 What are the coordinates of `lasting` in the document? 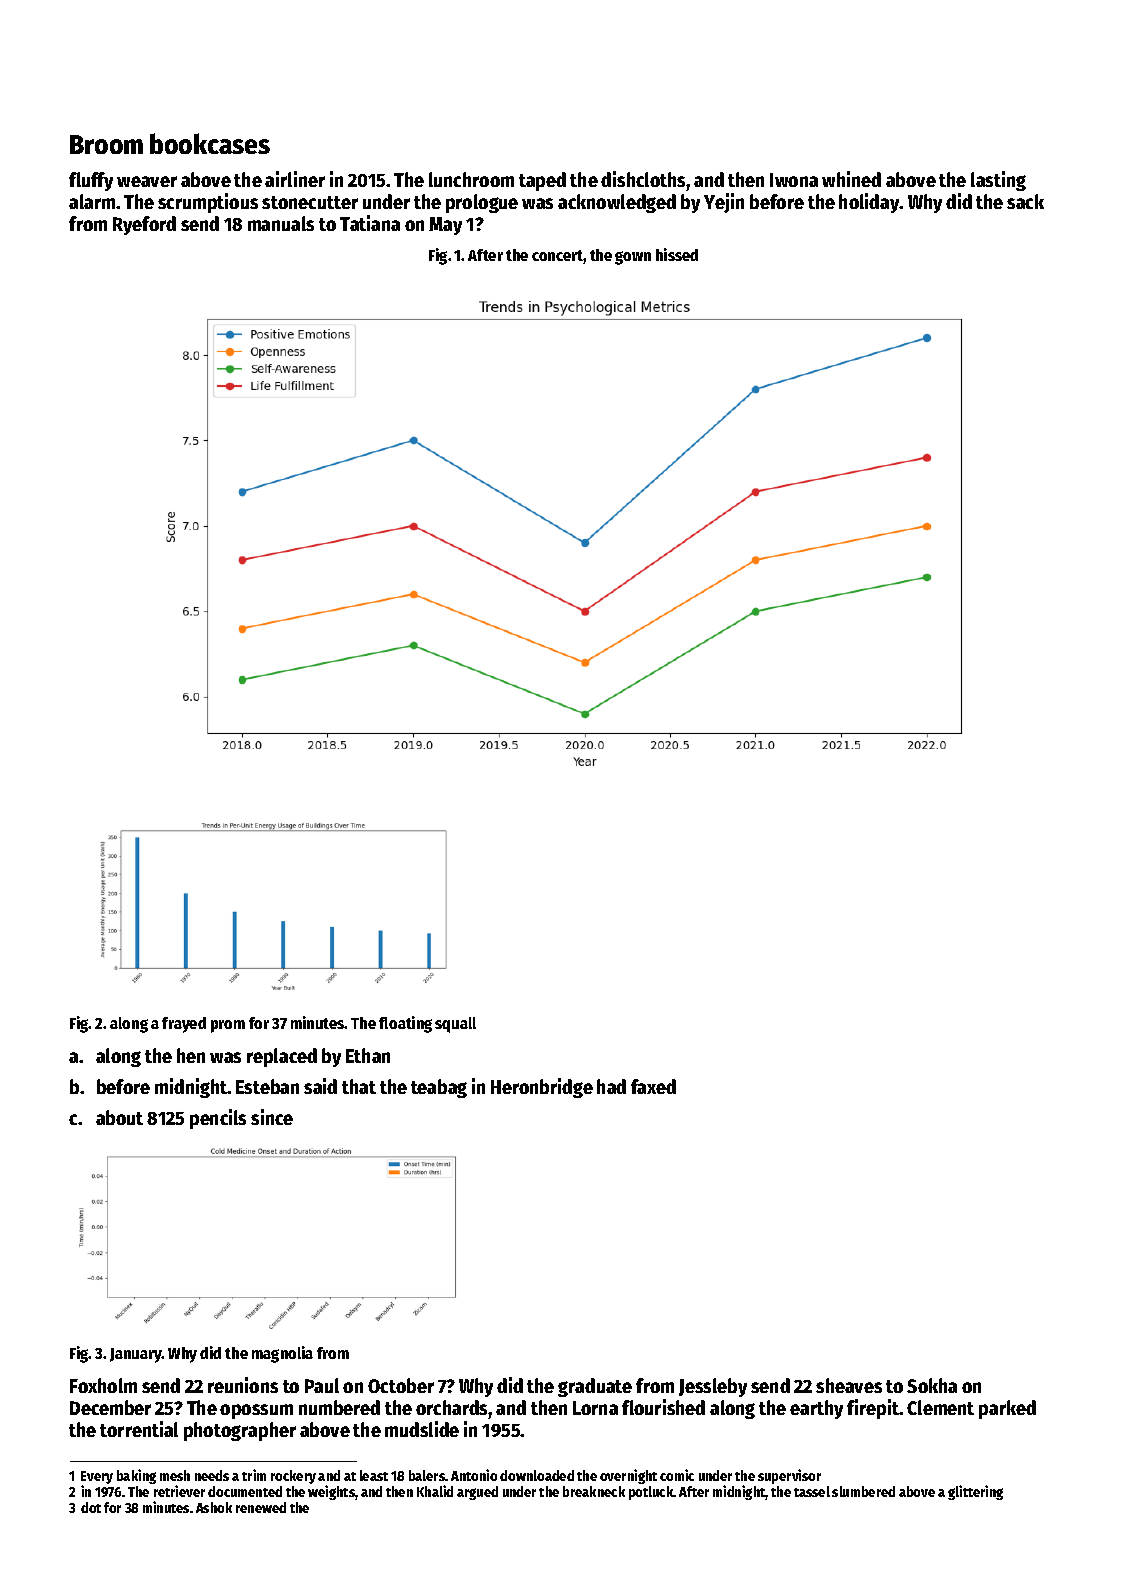 It's located at (998, 181).
